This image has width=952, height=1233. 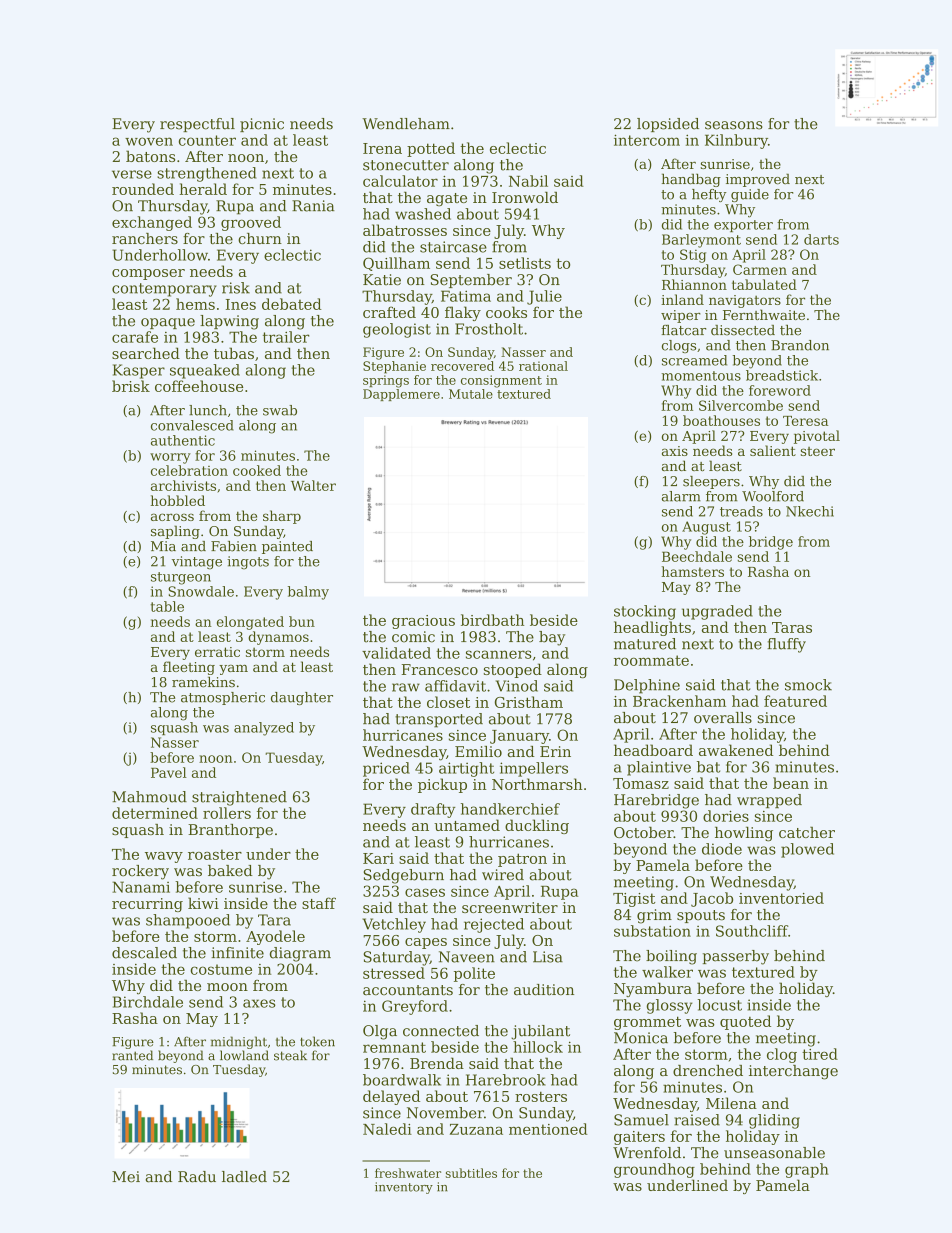 What do you see at coordinates (262, 125) in the image?
I see `picnic` at bounding box center [262, 125].
